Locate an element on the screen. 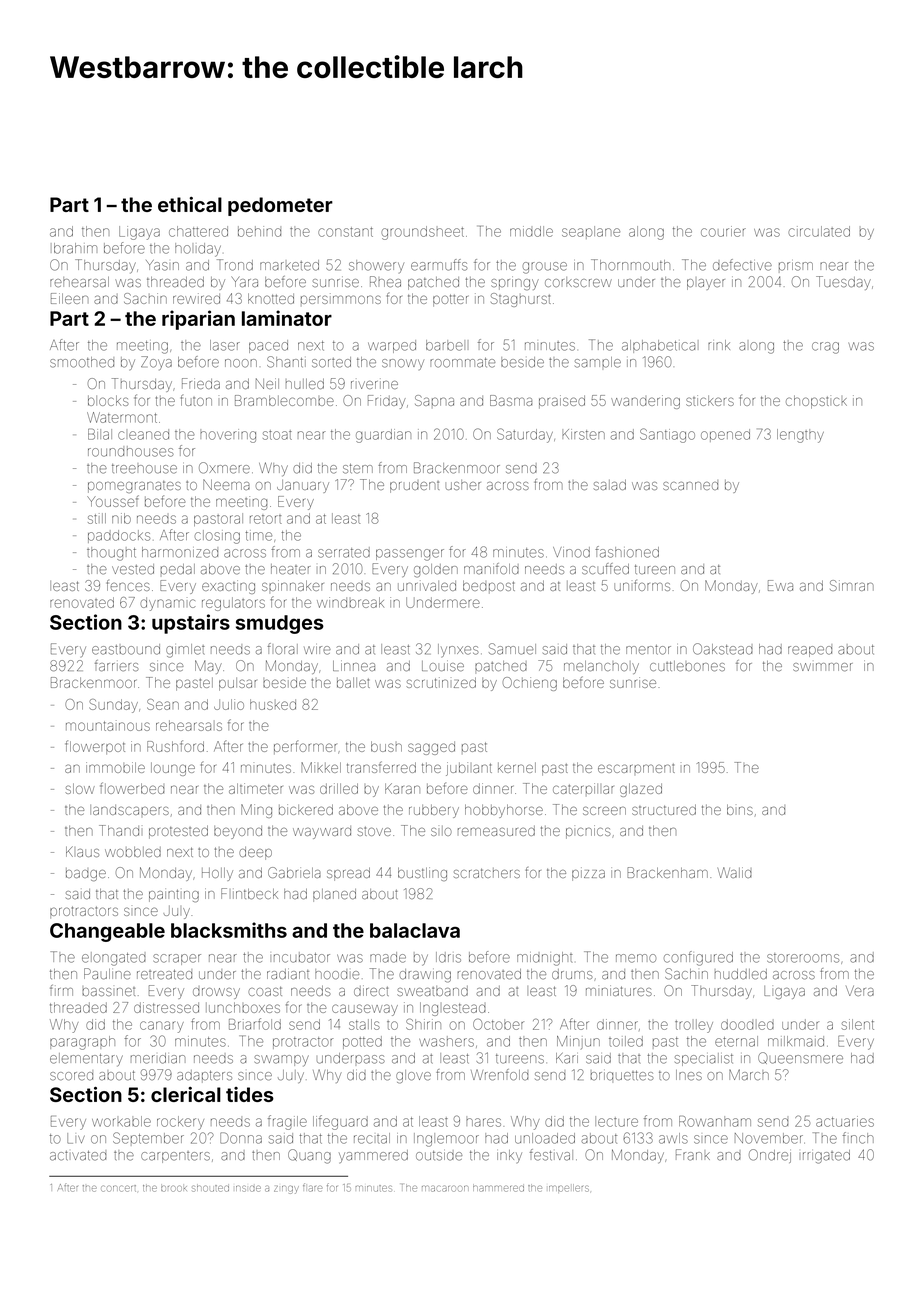  fences is located at coordinates (128, 585).
